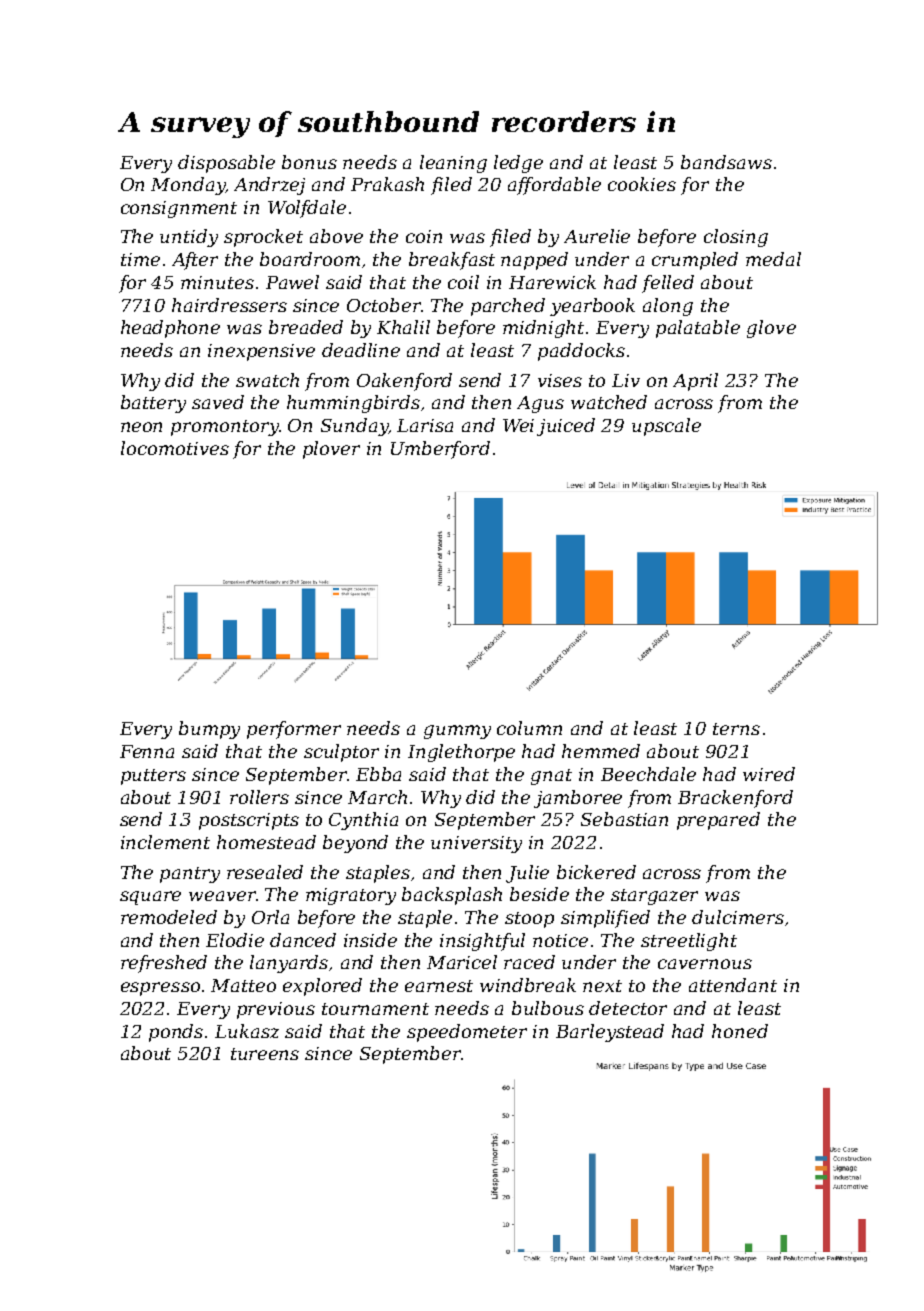 The width and height of the screenshot is (924, 1311). I want to click on speedometer, so click(467, 1033).
